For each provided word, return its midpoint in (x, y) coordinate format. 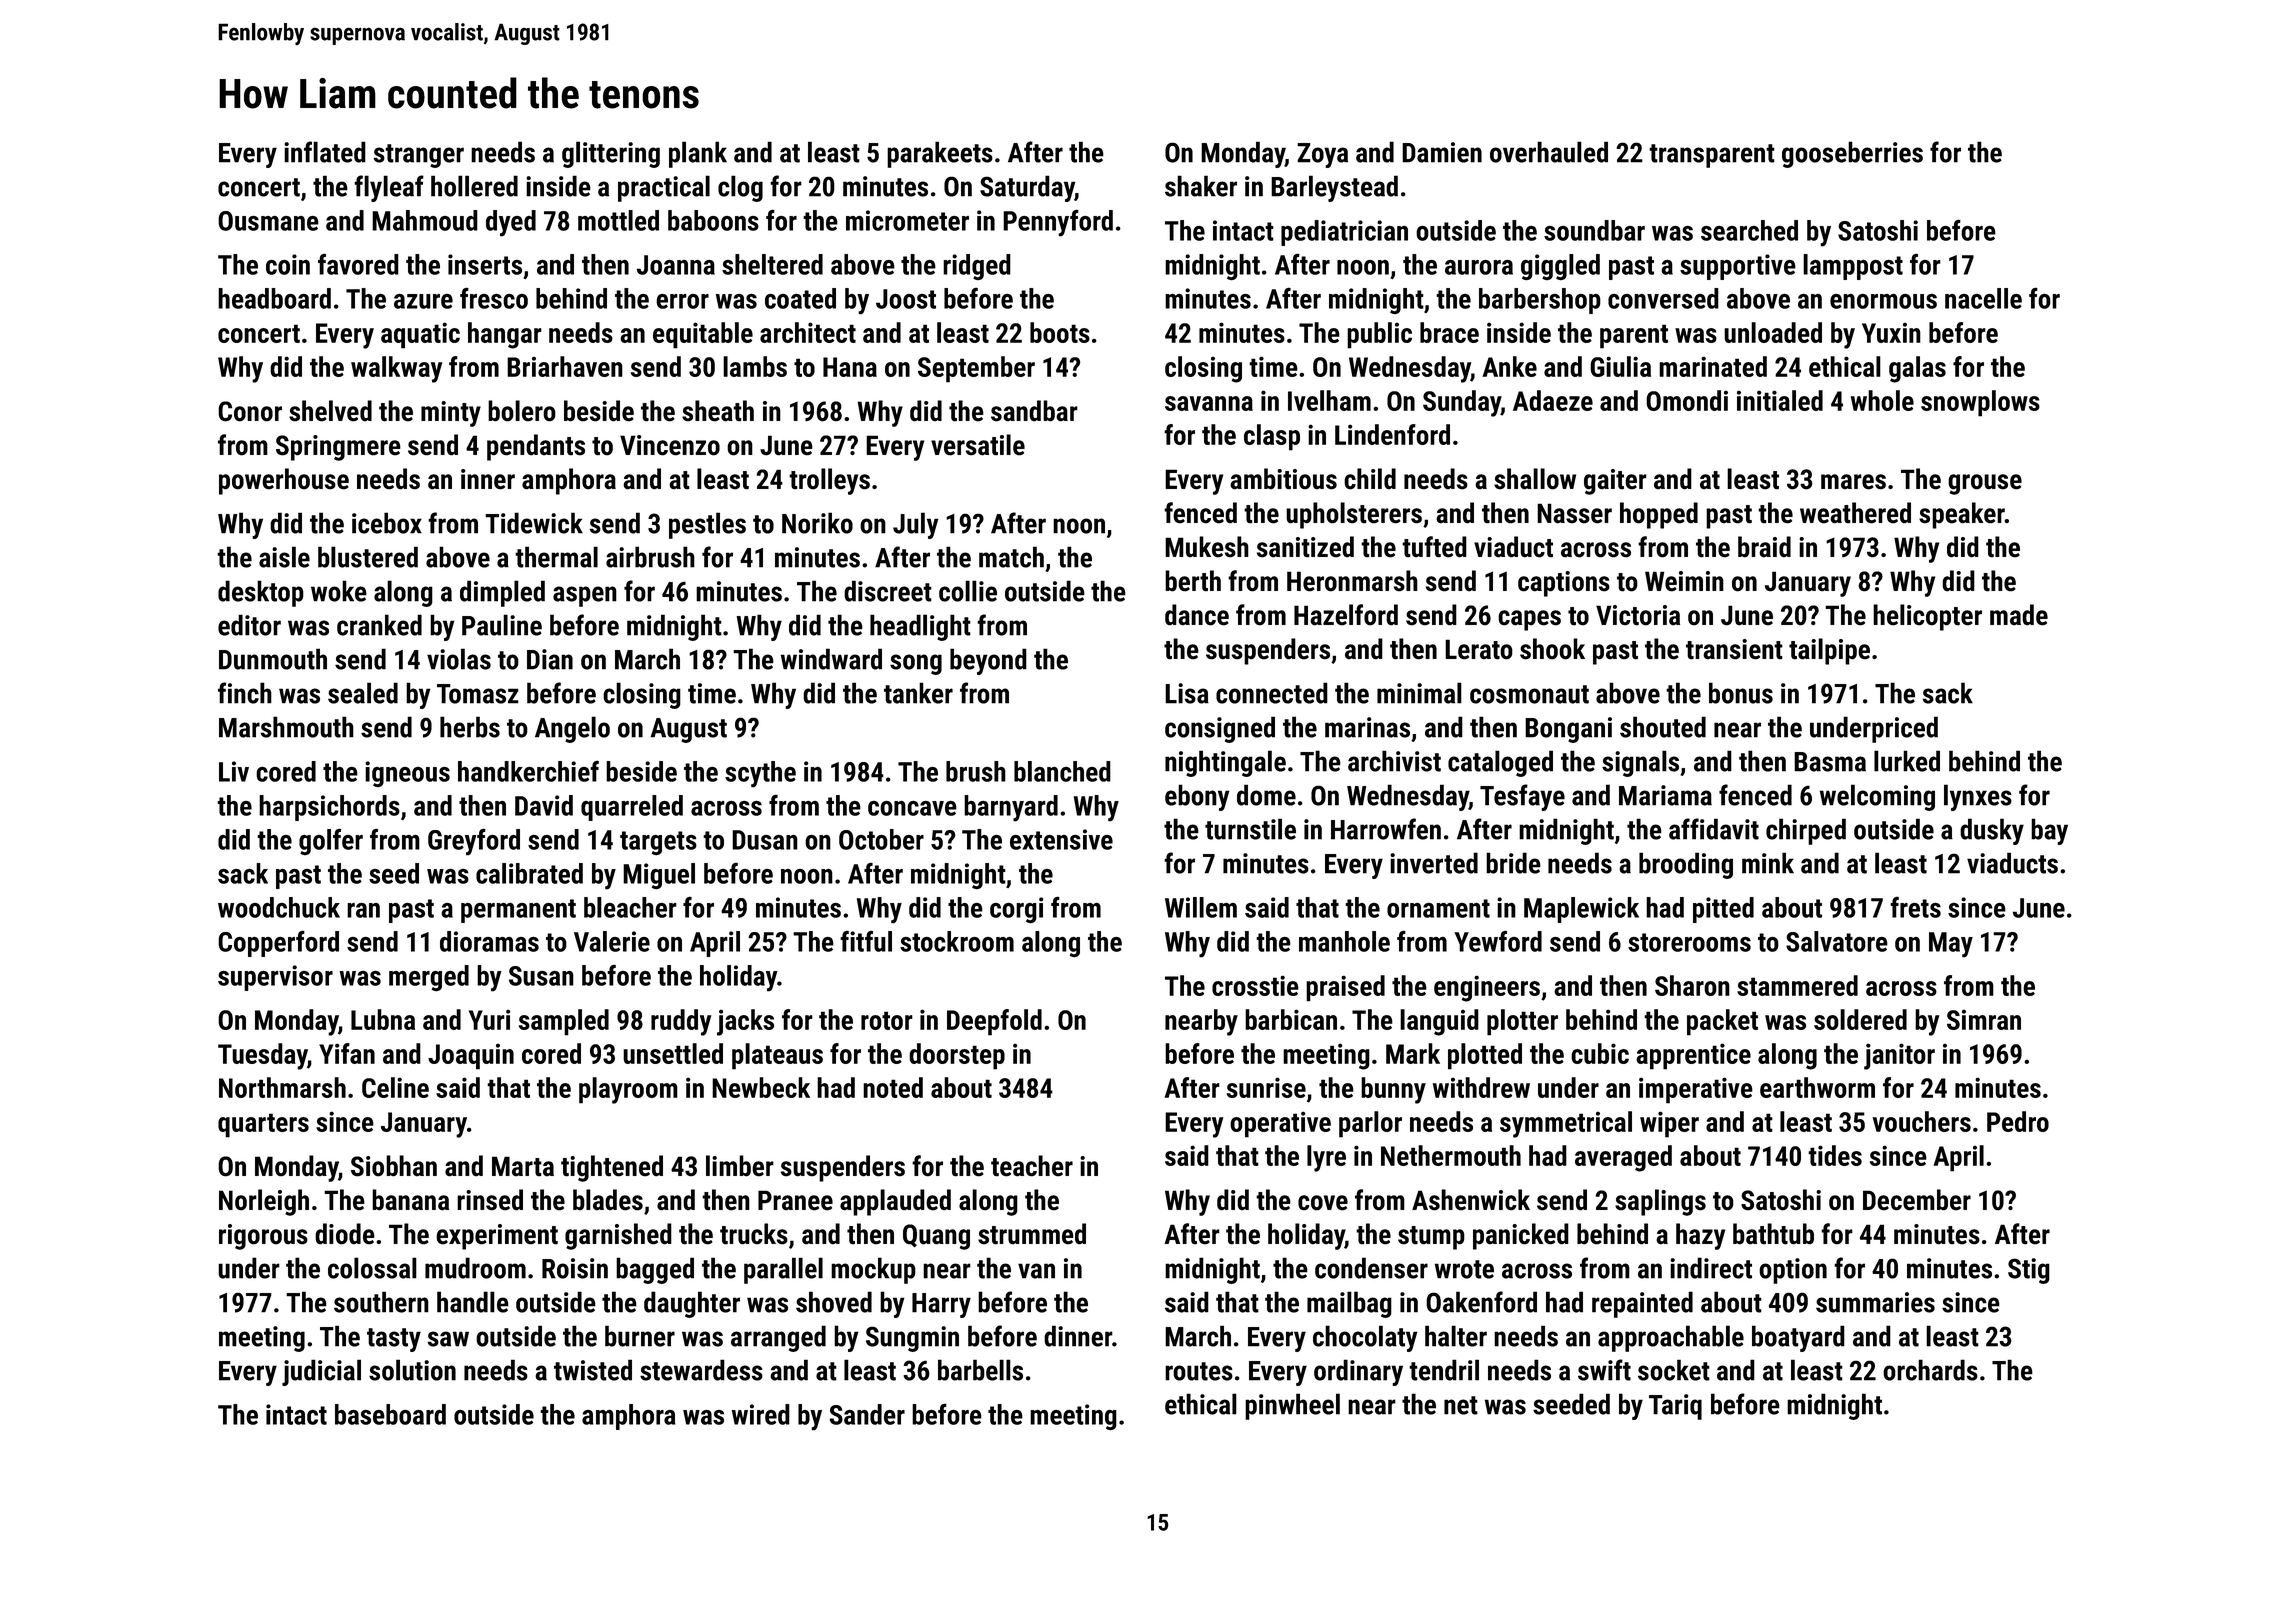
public (1379, 335)
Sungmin (912, 1339)
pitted (1723, 910)
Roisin (575, 1268)
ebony (1197, 797)
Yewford (1498, 941)
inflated (325, 152)
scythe (760, 774)
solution (412, 1370)
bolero (522, 411)
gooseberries (1852, 154)
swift (1604, 1370)
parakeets (940, 154)
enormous (1883, 301)
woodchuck (279, 907)
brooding (1686, 865)
